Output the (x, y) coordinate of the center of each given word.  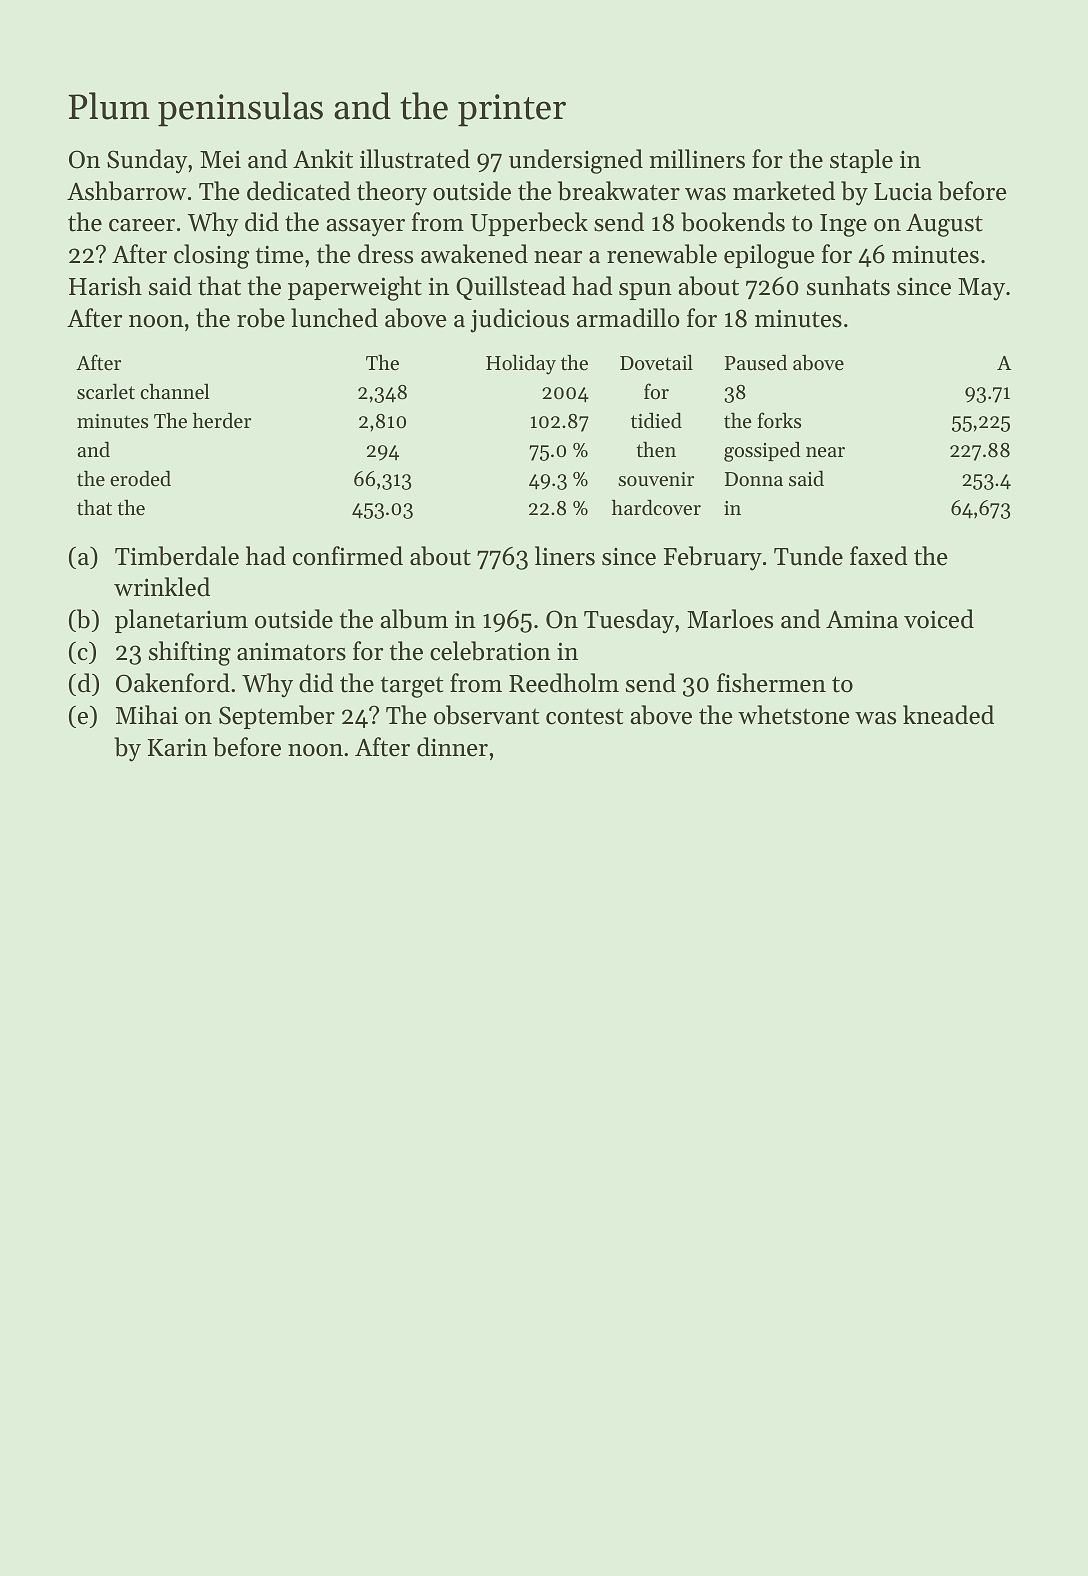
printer (512, 110)
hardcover (656, 507)
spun (645, 291)
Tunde (808, 556)
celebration (490, 651)
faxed (879, 556)
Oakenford (173, 683)
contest (584, 717)
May (981, 289)
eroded (140, 478)
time (280, 254)
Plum (109, 106)
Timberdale (177, 556)
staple (861, 161)
